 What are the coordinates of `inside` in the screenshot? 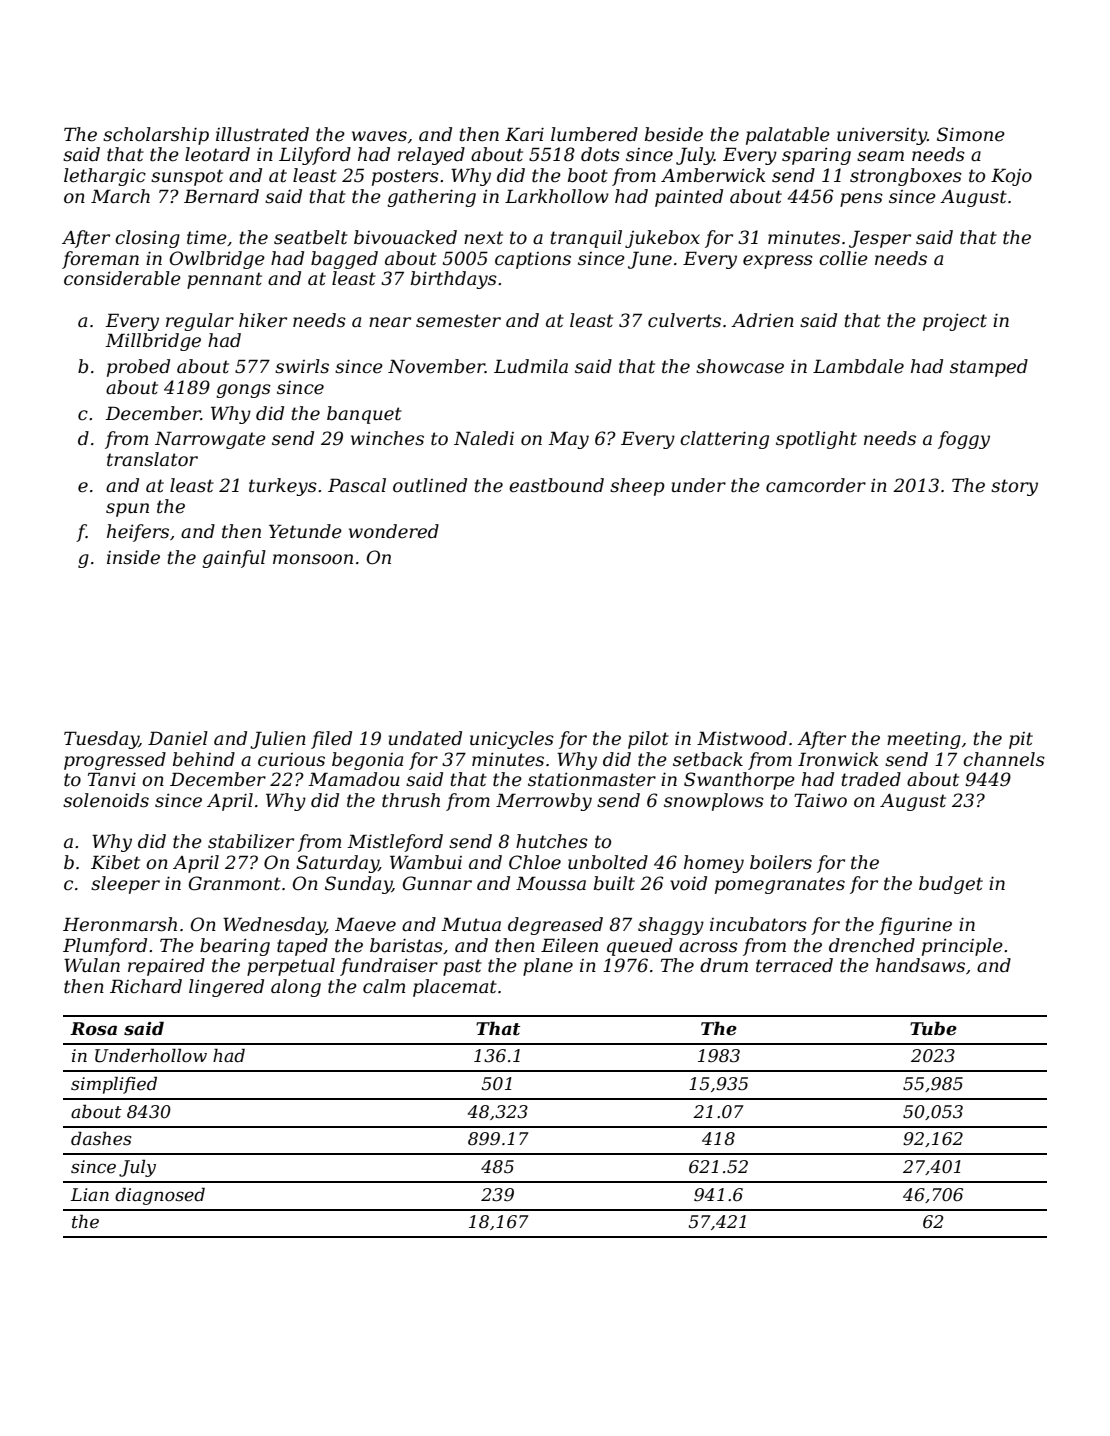 It's located at (133, 557).
